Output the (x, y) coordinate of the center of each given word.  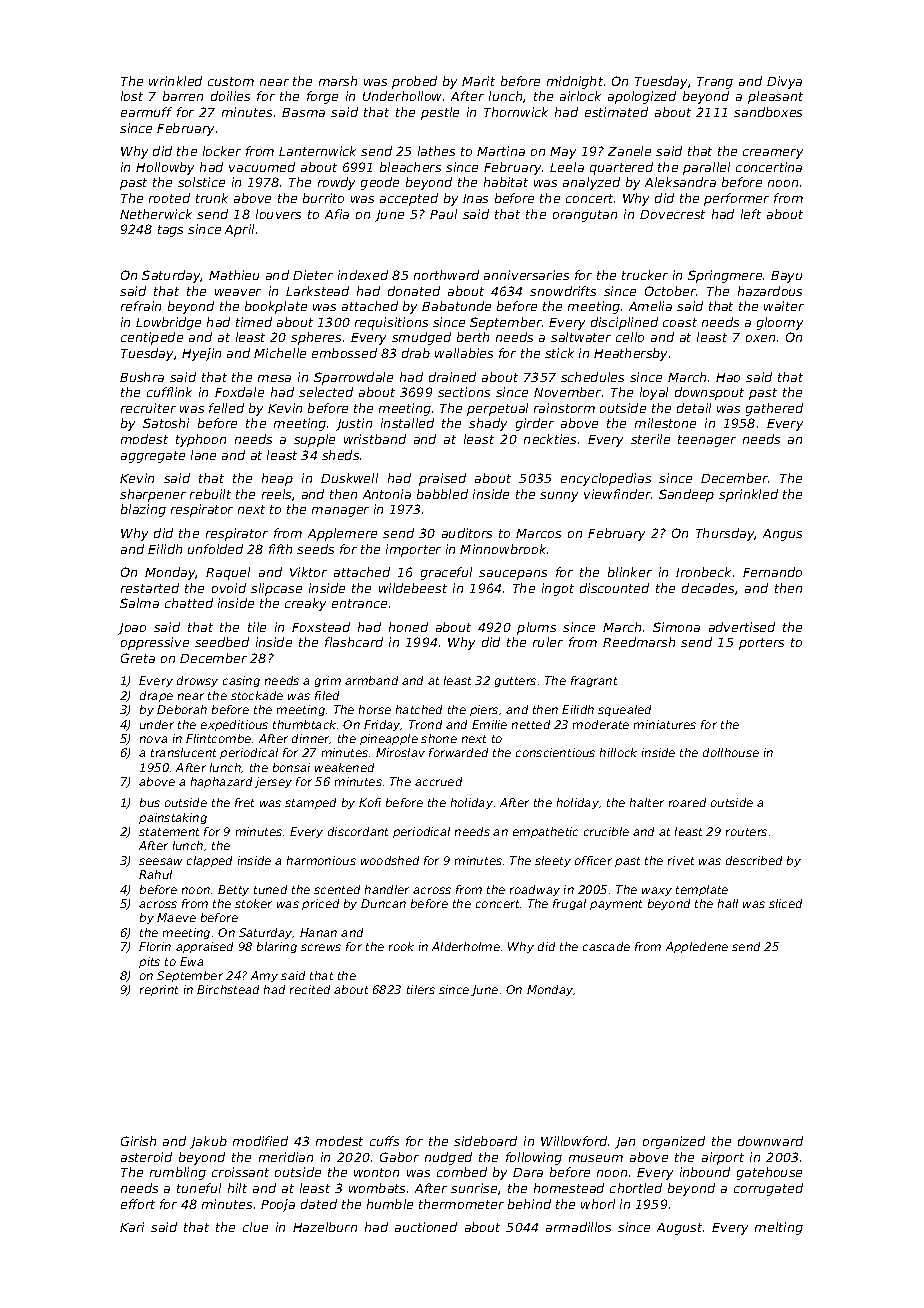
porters (761, 644)
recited (310, 989)
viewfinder (617, 494)
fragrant (594, 681)
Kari (132, 1227)
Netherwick (156, 214)
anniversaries (526, 275)
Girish (138, 1141)
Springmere (725, 276)
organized (674, 1142)
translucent (183, 752)
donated (414, 291)
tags (170, 231)
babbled (442, 494)
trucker (645, 275)
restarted (150, 588)
